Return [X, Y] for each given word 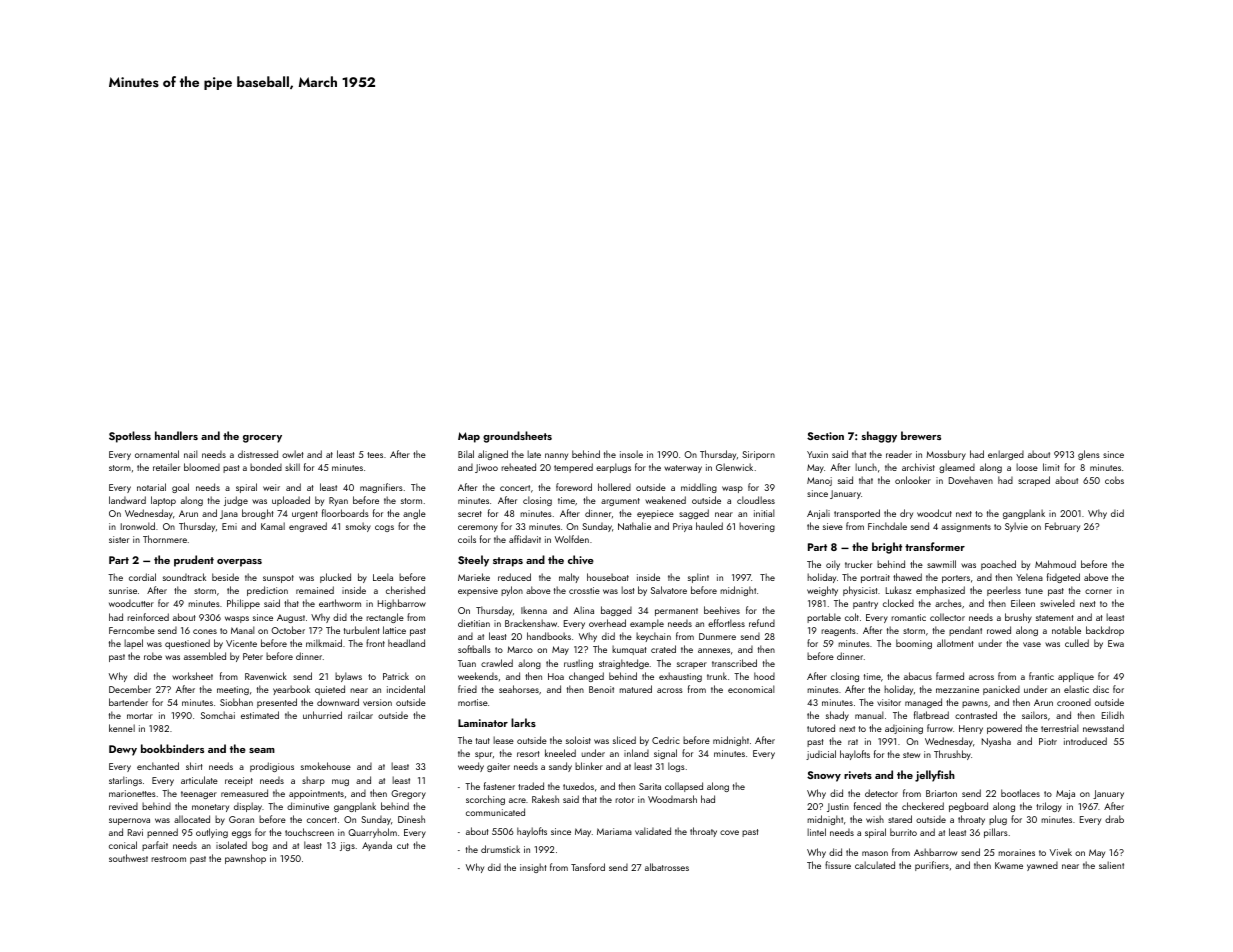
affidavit [525, 539]
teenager [199, 795]
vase [1032, 644]
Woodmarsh [672, 799]
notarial [151, 487]
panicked [1001, 690]
